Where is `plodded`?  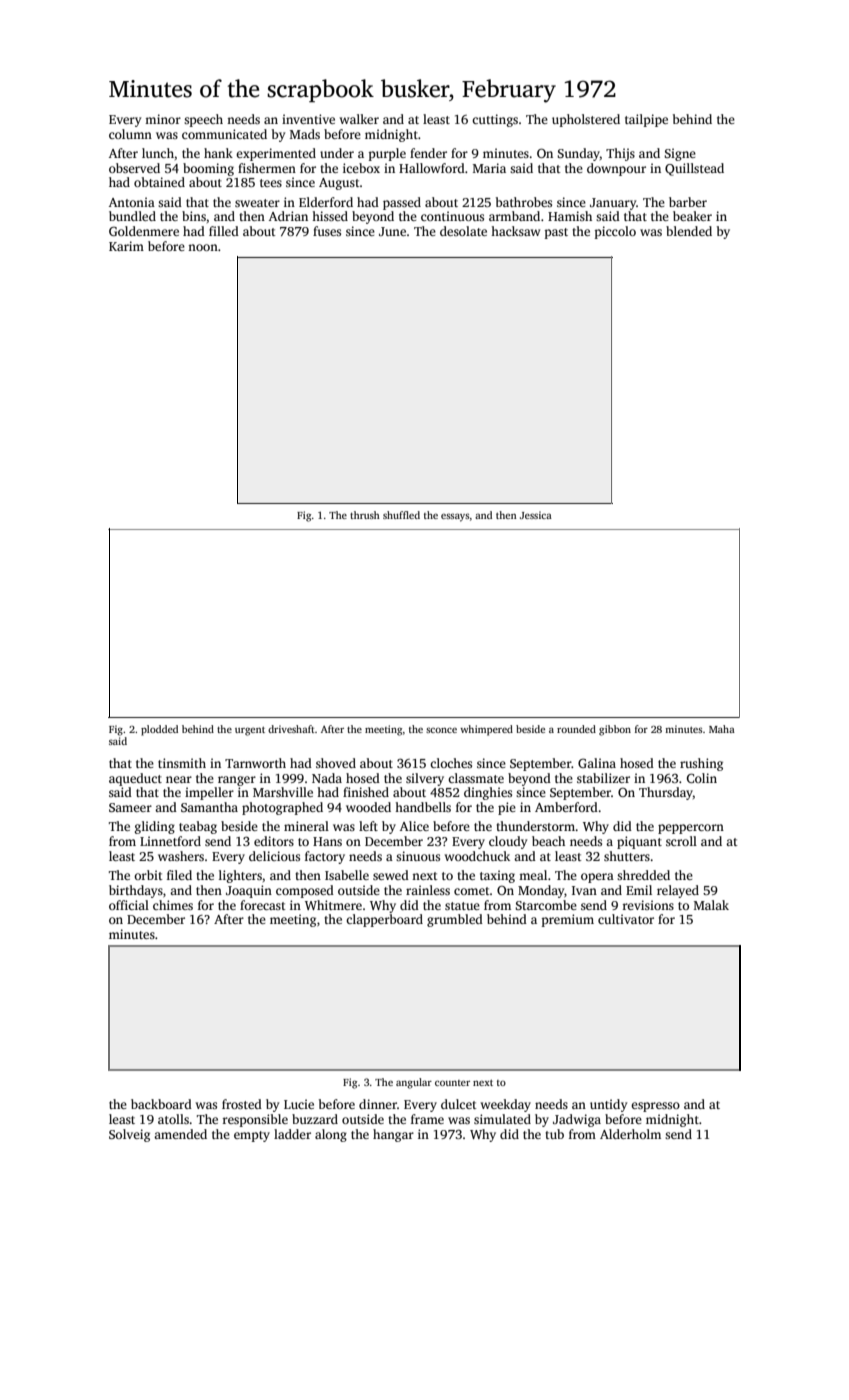 plodded is located at coordinates (159, 730).
